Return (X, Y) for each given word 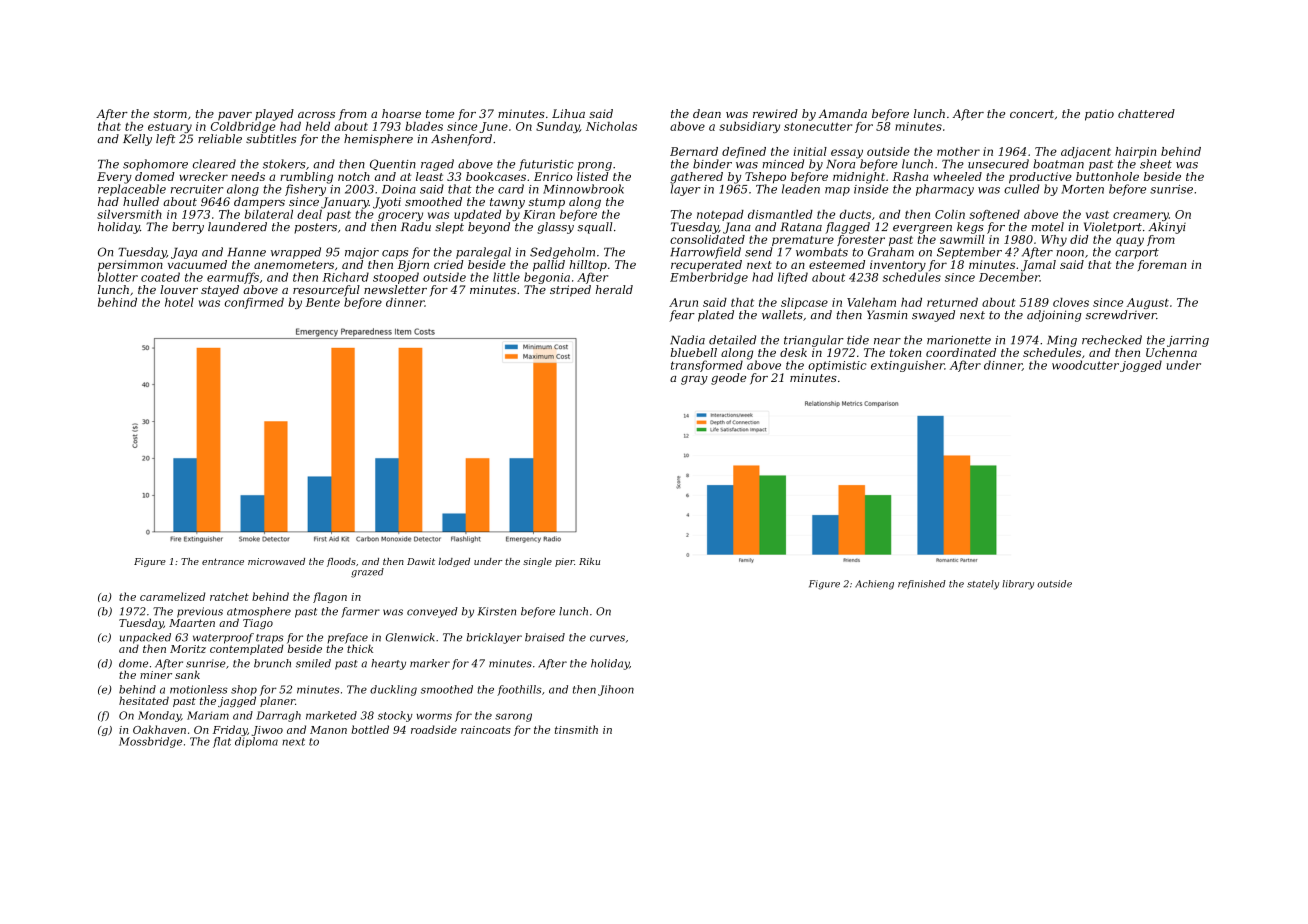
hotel (179, 302)
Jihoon (616, 690)
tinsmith (576, 729)
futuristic (546, 165)
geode (728, 379)
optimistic (837, 366)
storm (170, 114)
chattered (1146, 113)
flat (222, 742)
